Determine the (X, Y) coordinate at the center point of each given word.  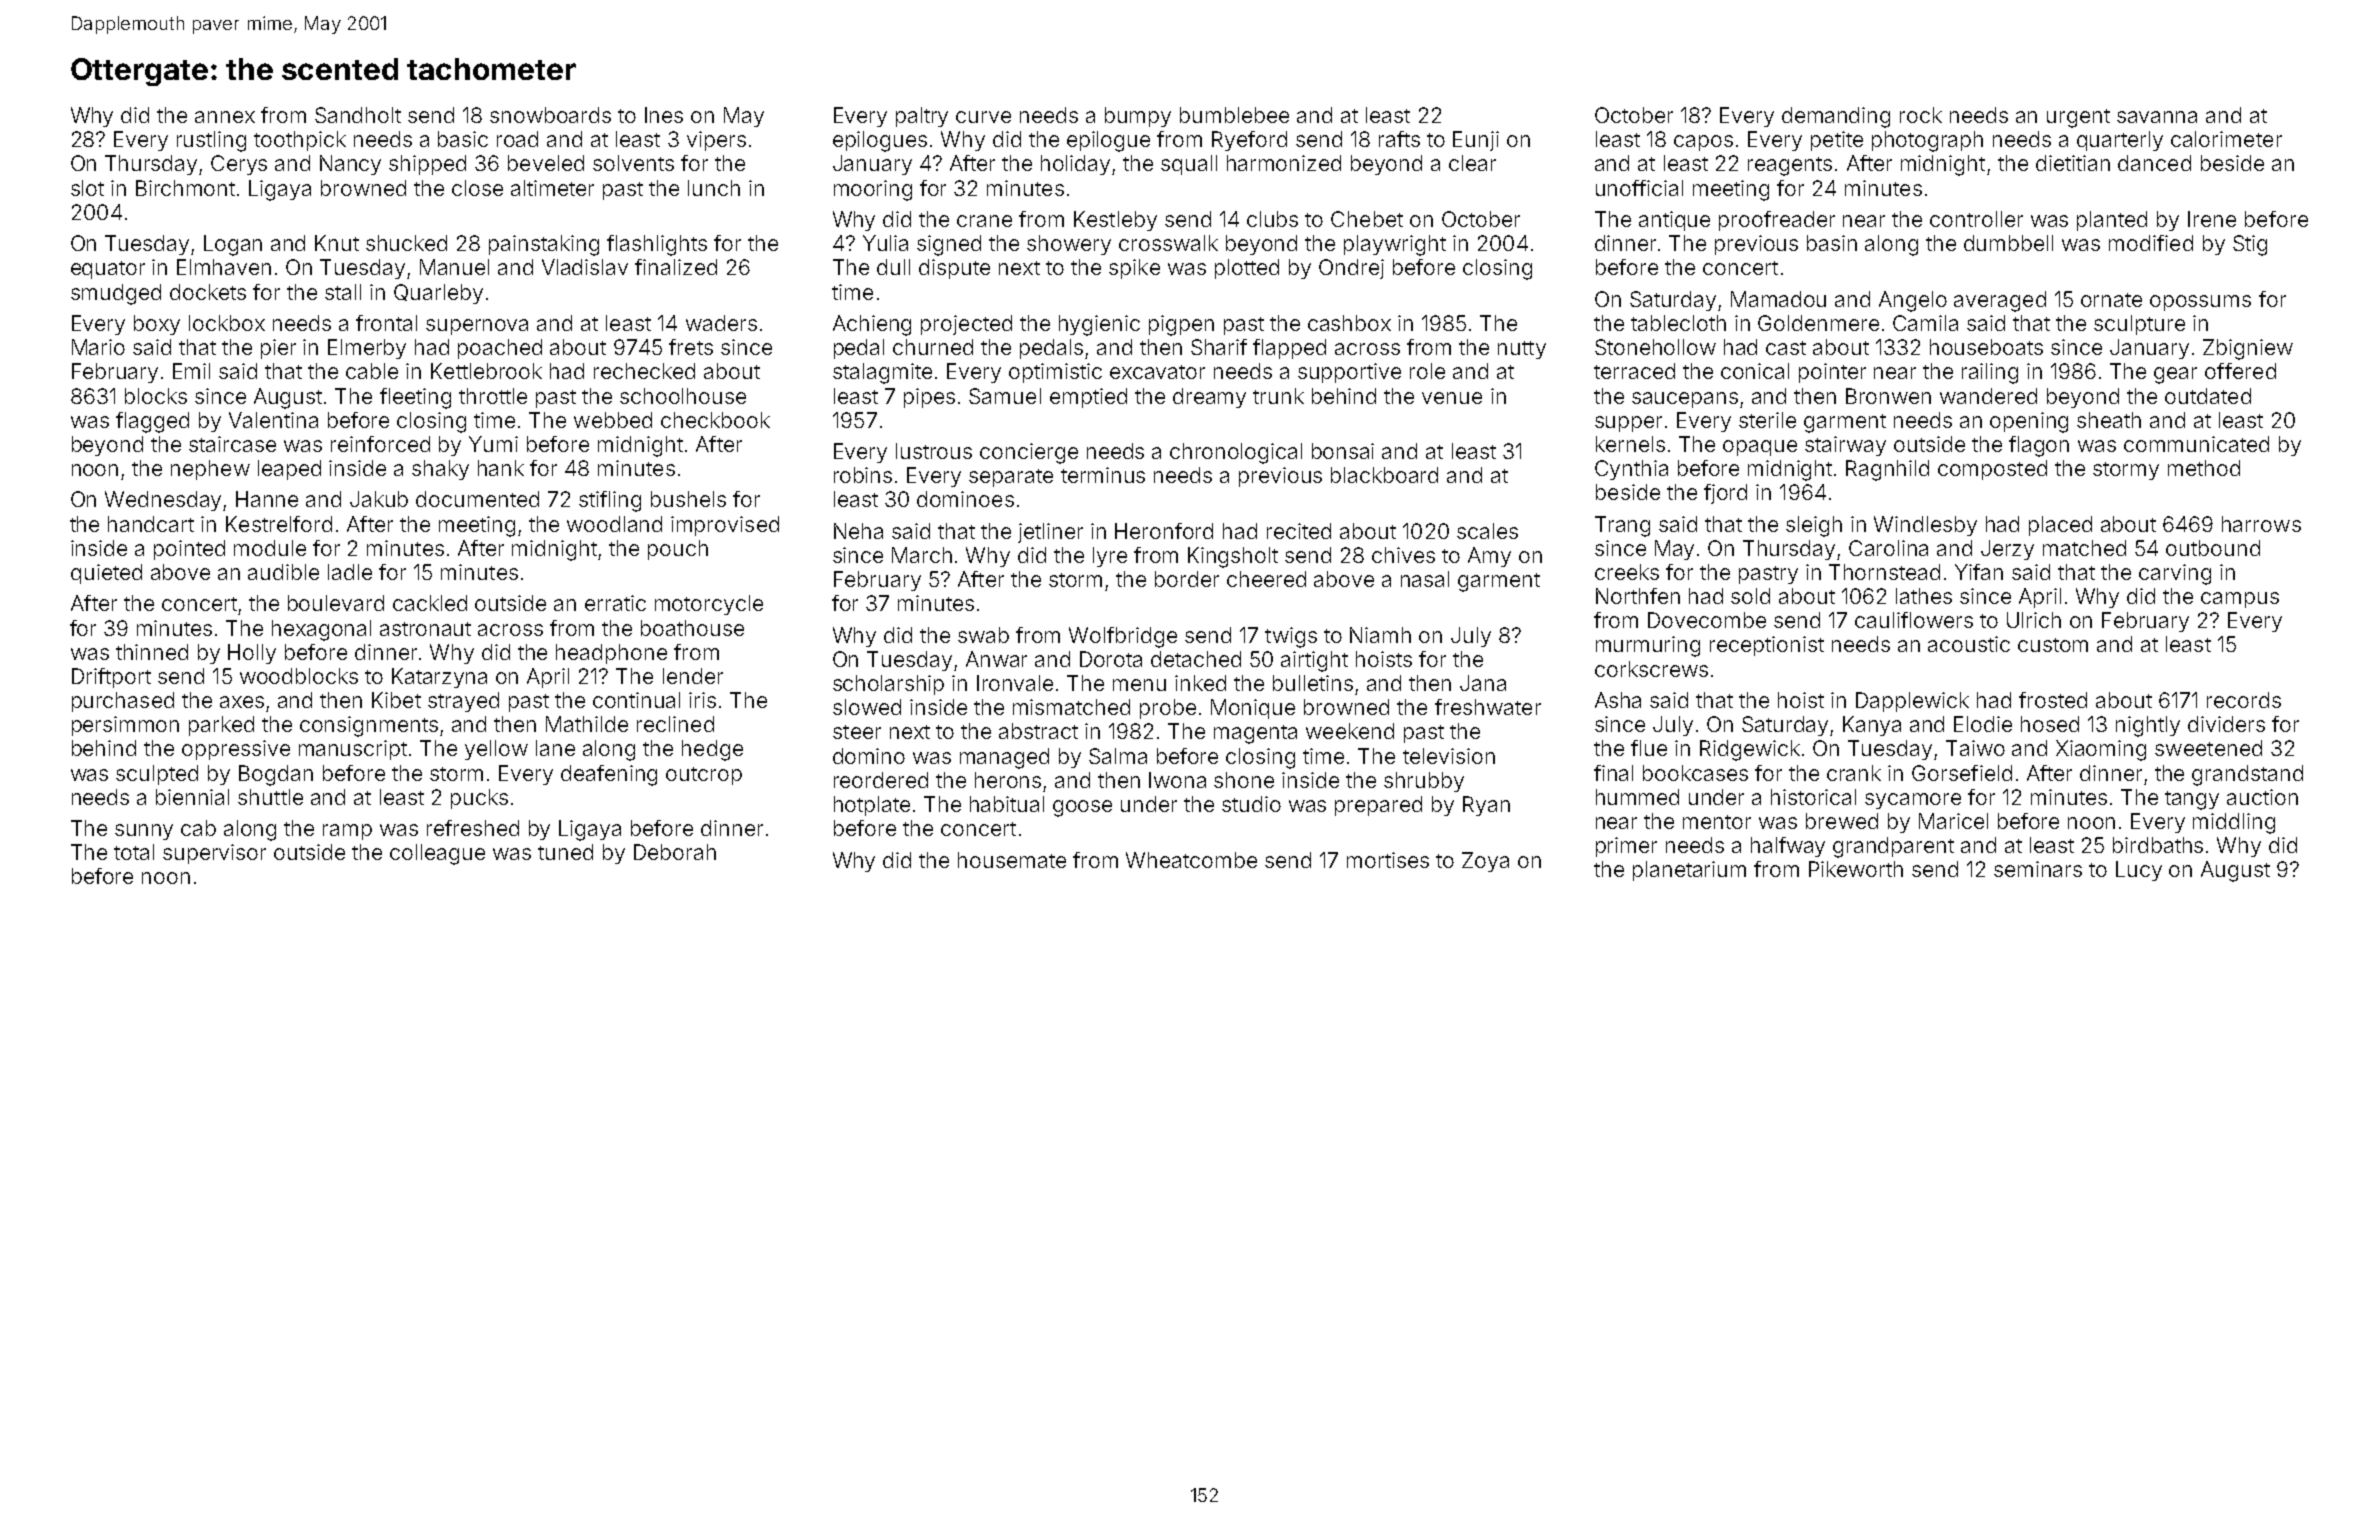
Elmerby (367, 349)
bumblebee (1234, 115)
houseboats (1986, 347)
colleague (437, 854)
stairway (1845, 446)
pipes (929, 398)
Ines (664, 115)
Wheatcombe (1191, 860)
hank (501, 468)
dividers (2226, 724)
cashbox (1349, 323)
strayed (463, 702)
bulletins (1313, 683)
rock (1921, 115)
